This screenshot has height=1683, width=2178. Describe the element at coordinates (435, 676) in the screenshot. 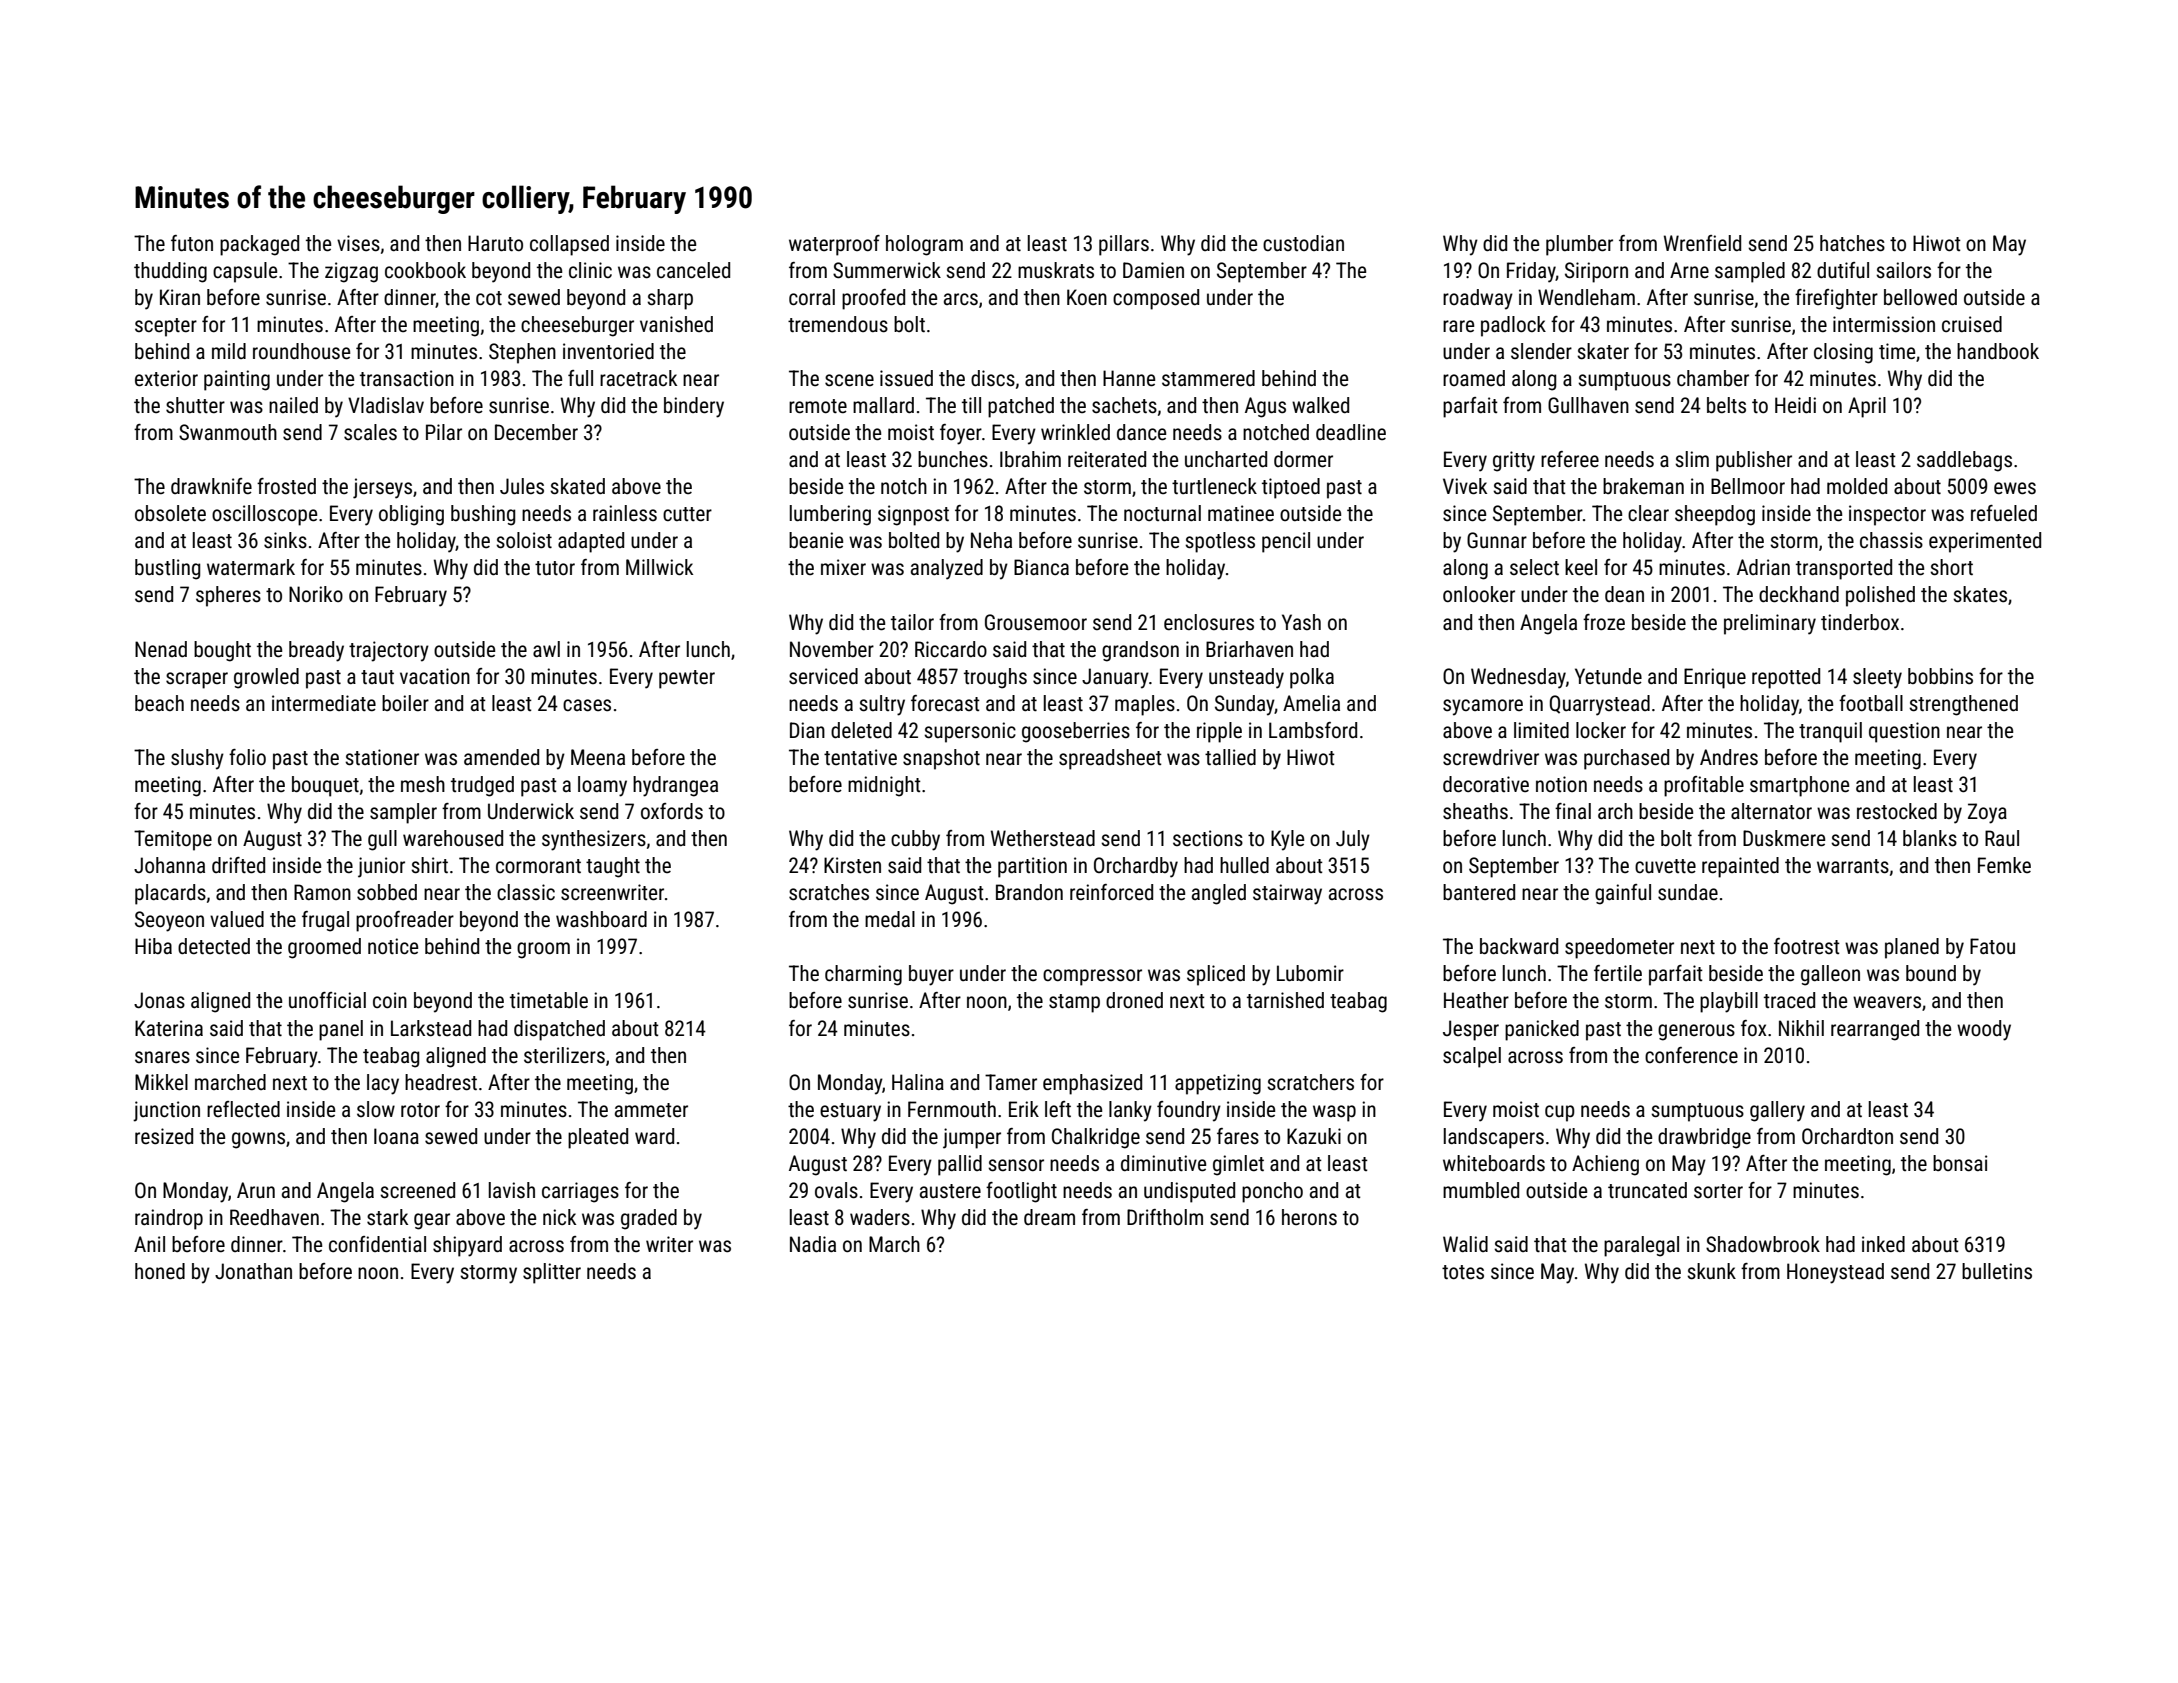

I see `vacation` at that location.
